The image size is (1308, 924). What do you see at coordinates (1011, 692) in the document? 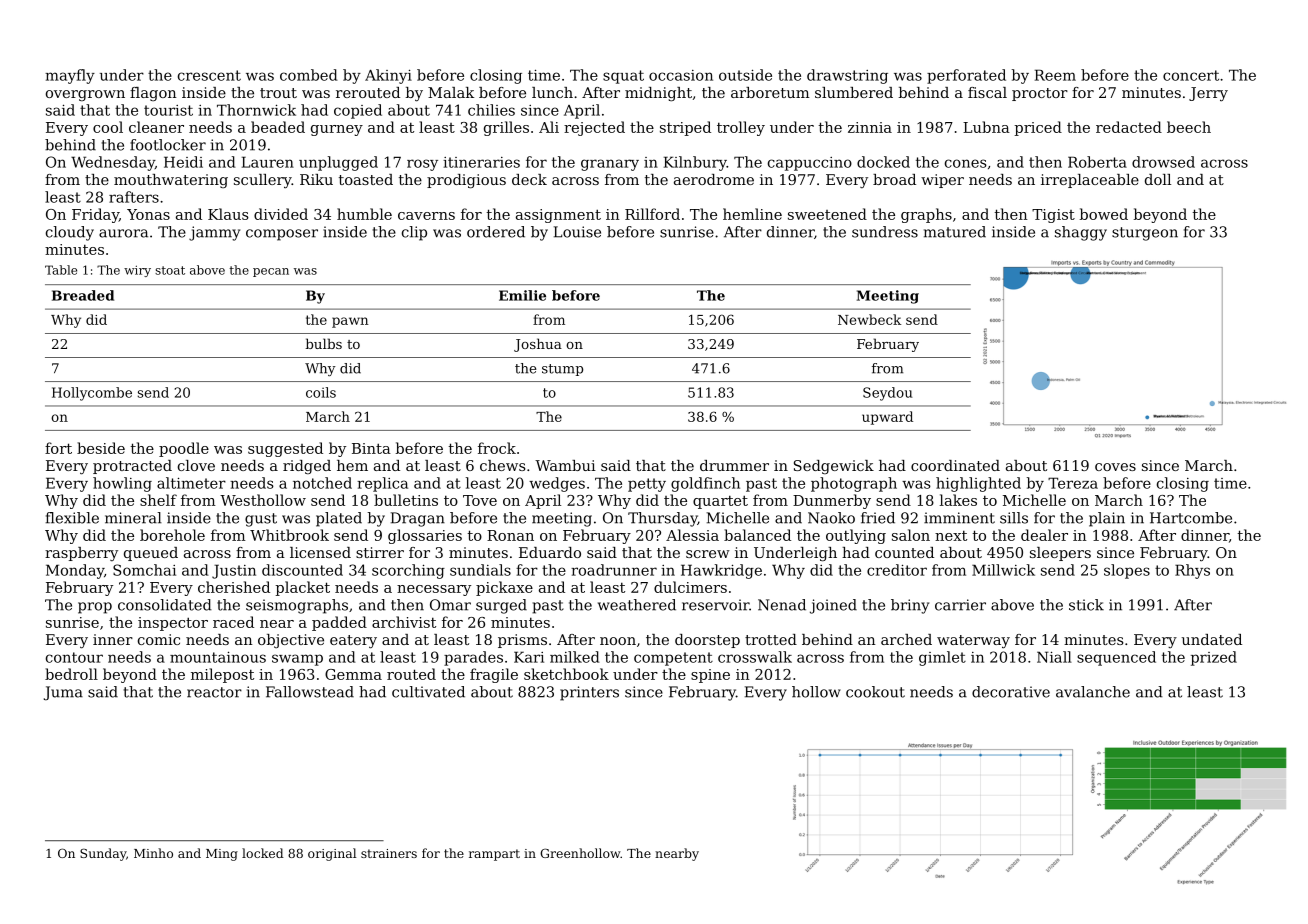
I see `decorative` at bounding box center [1011, 692].
